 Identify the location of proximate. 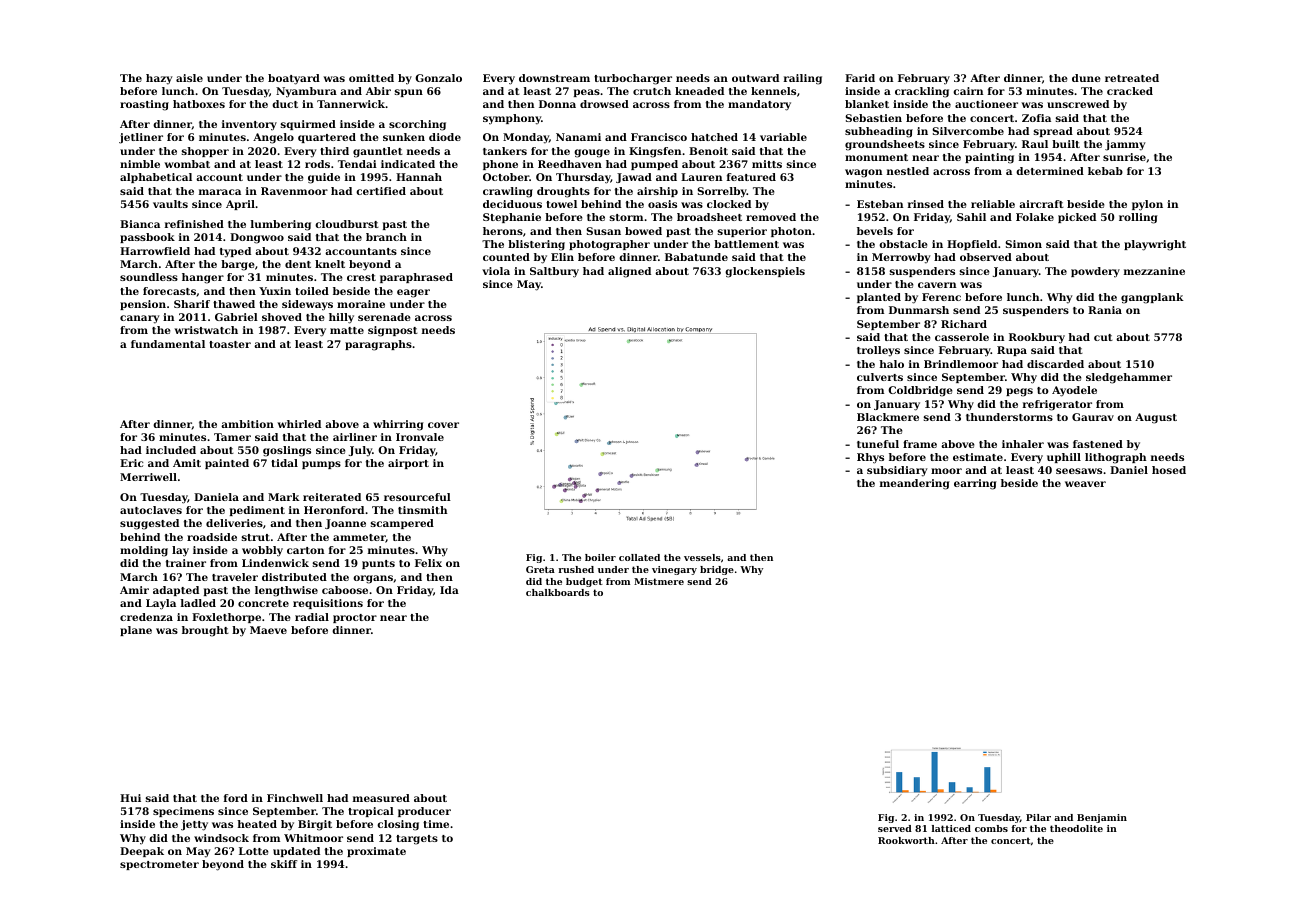
(376, 852).
